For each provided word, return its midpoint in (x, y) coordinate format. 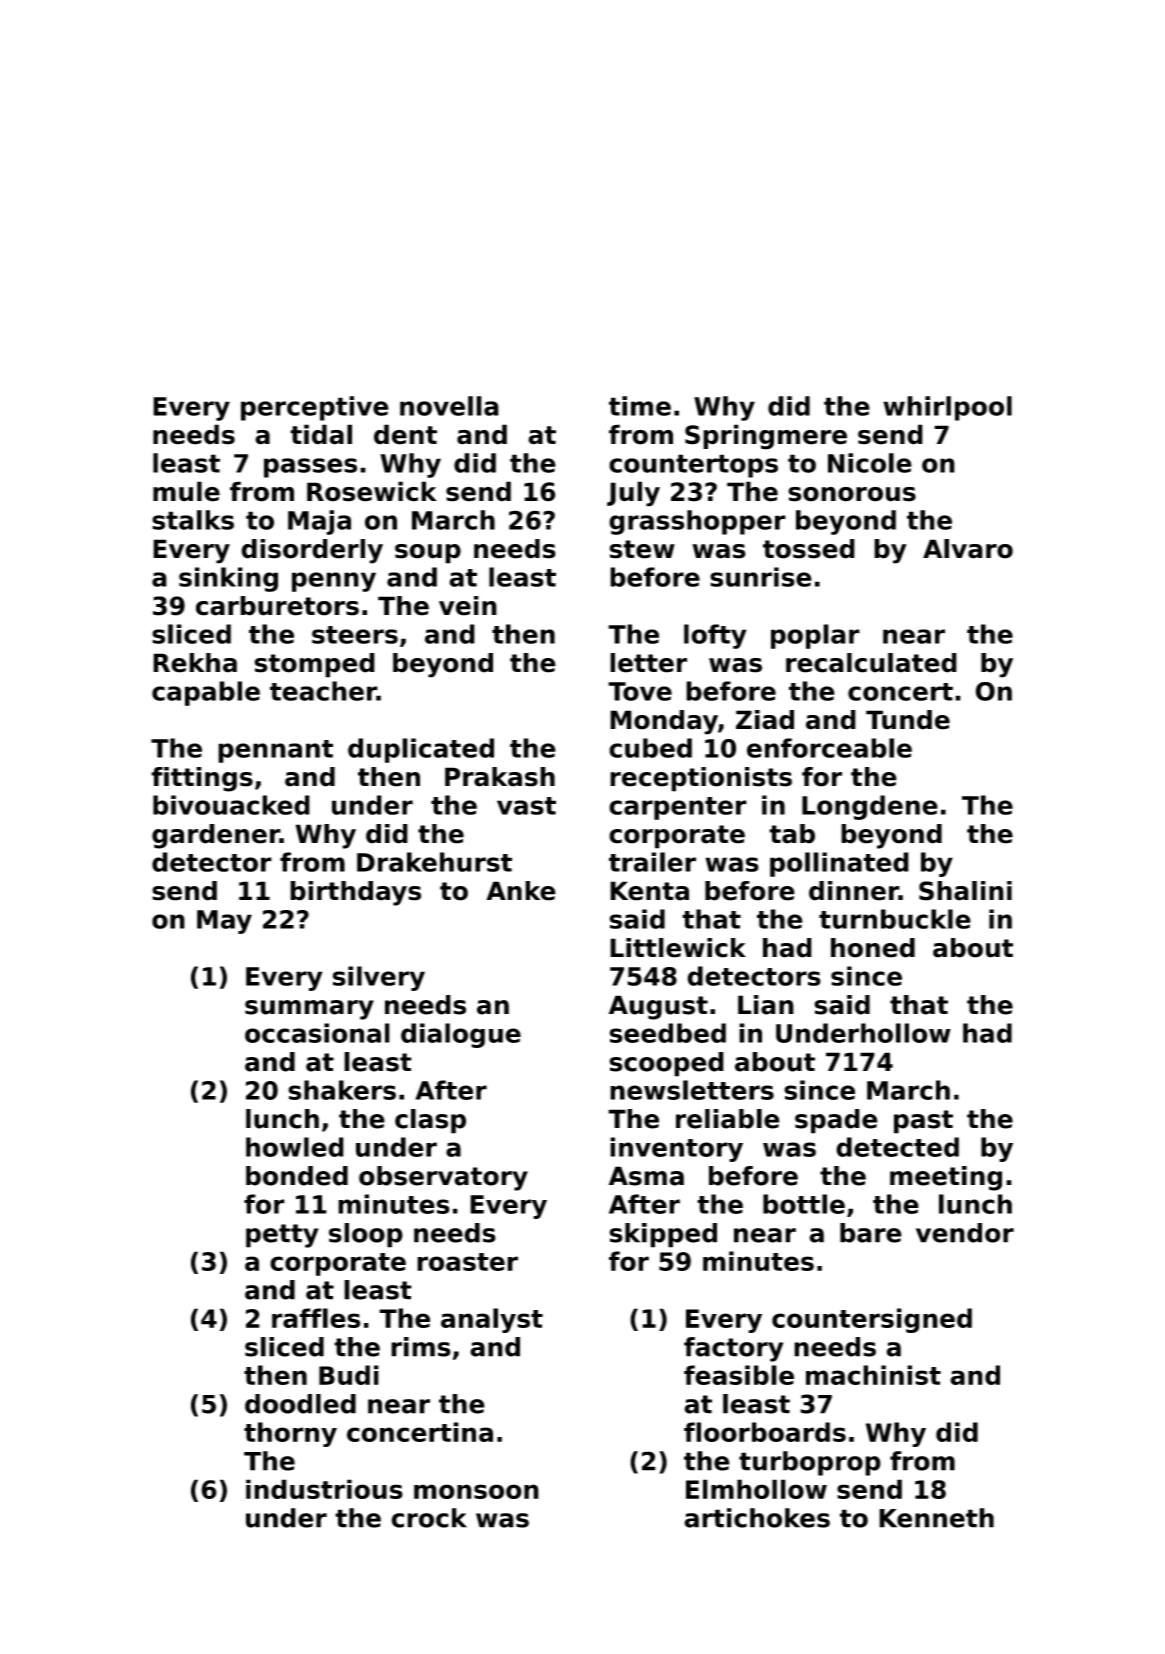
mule (186, 491)
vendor (965, 1233)
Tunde (908, 720)
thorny (290, 1434)
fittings (202, 779)
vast (526, 806)
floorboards (765, 1432)
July (633, 494)
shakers (342, 1090)
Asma (646, 1176)
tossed (809, 549)
